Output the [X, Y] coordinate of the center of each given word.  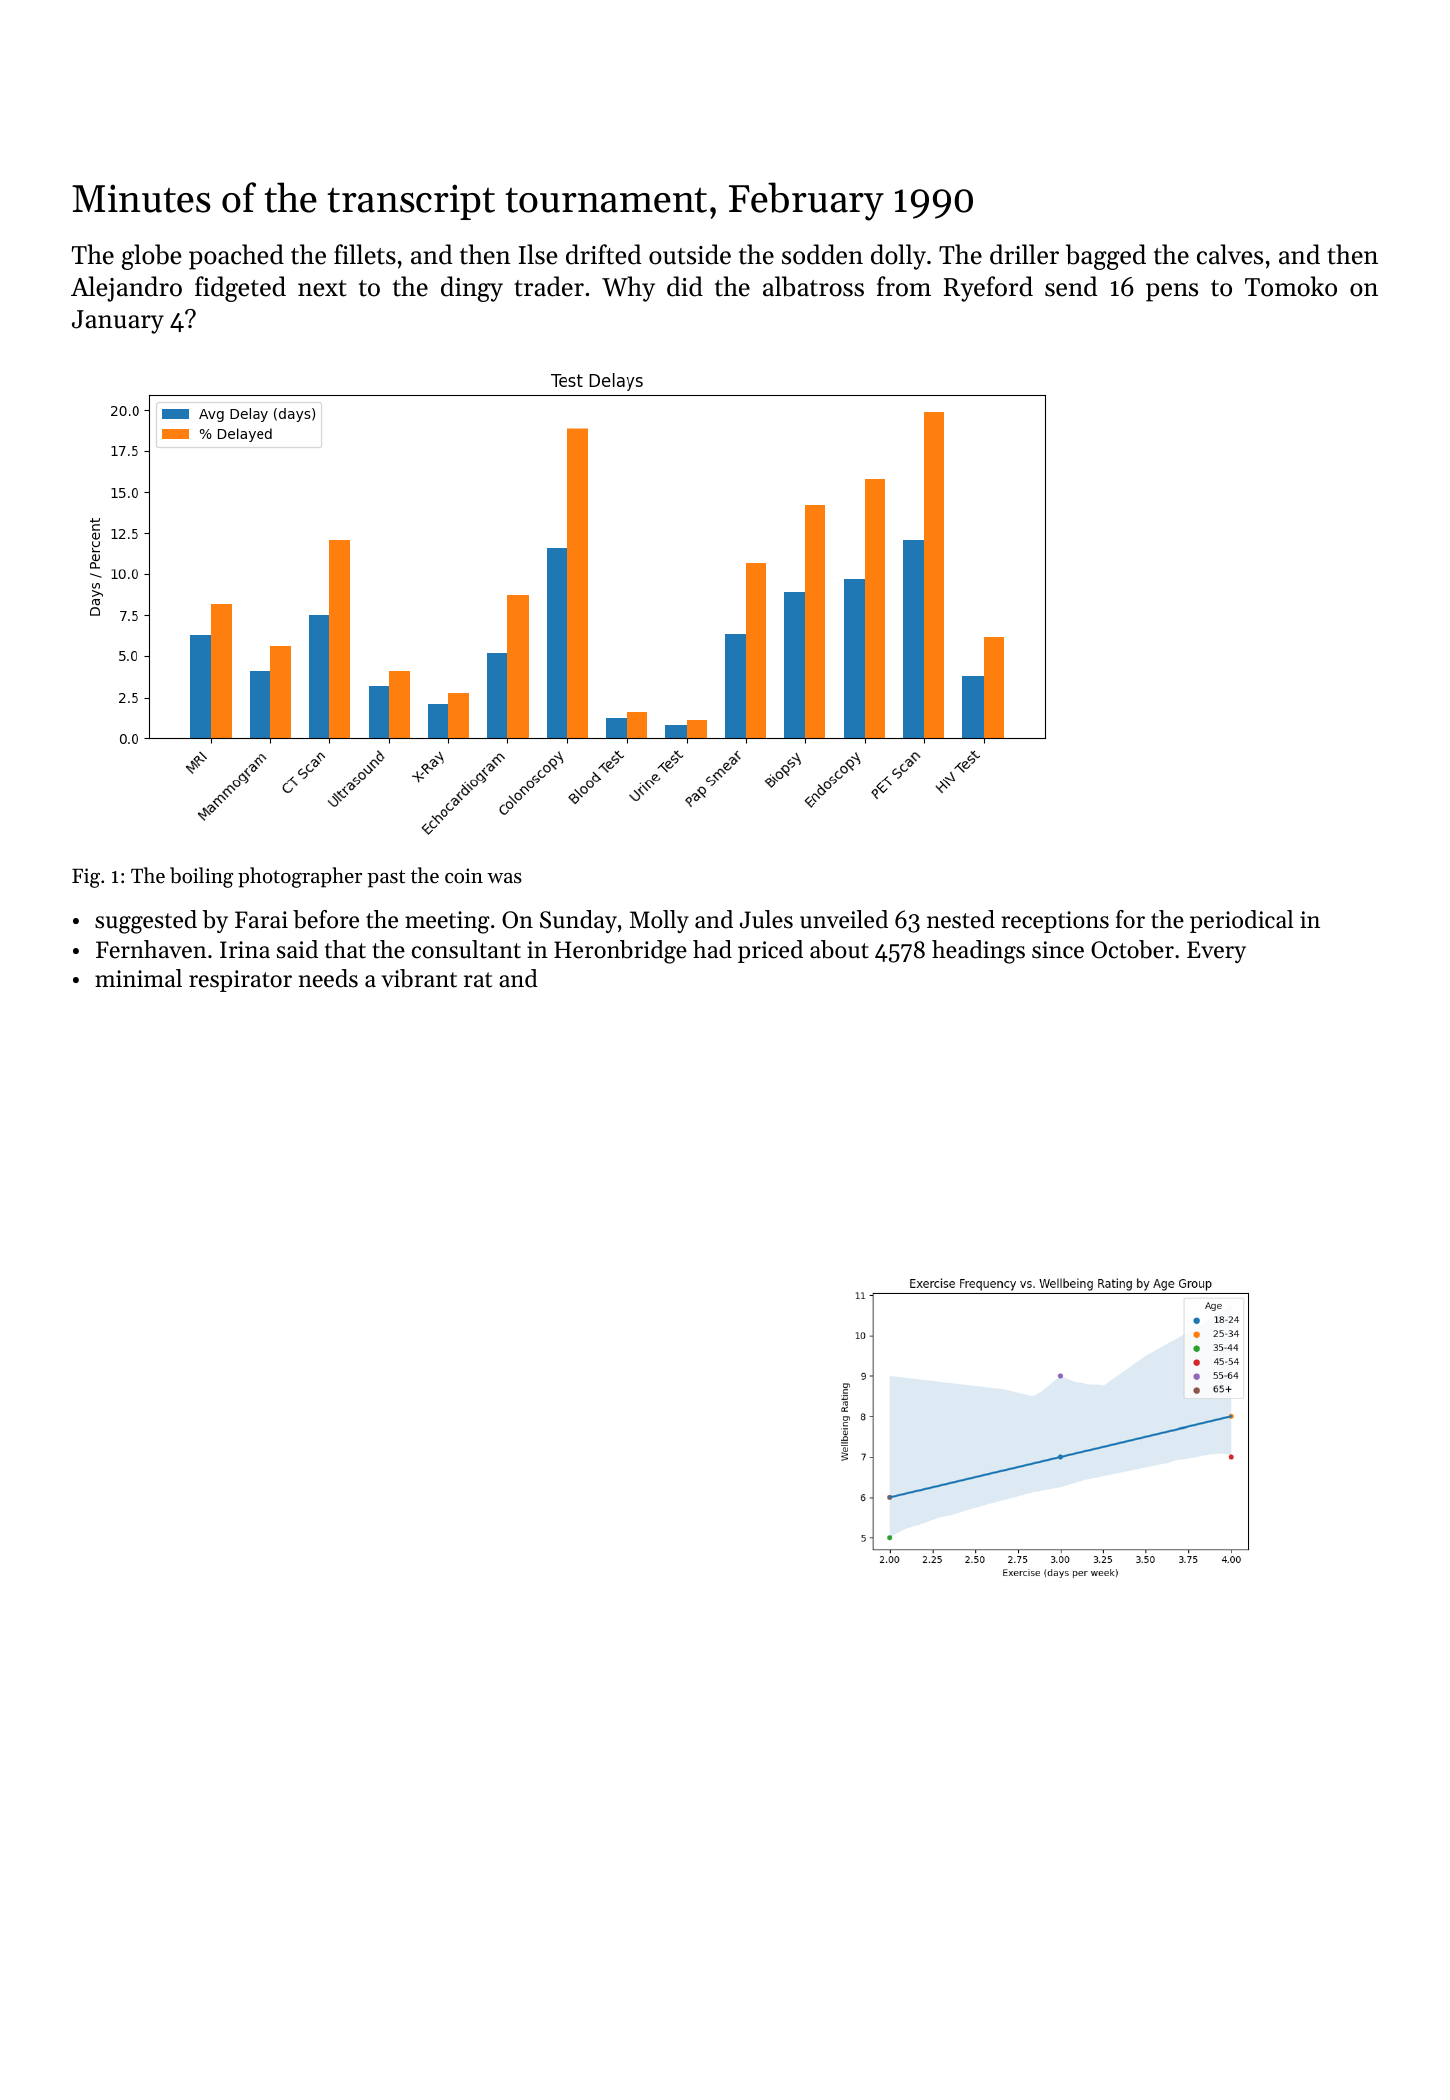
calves [1230, 254]
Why [628, 289]
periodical [1241, 921]
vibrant [419, 978]
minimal [138, 978]
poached [236, 257]
